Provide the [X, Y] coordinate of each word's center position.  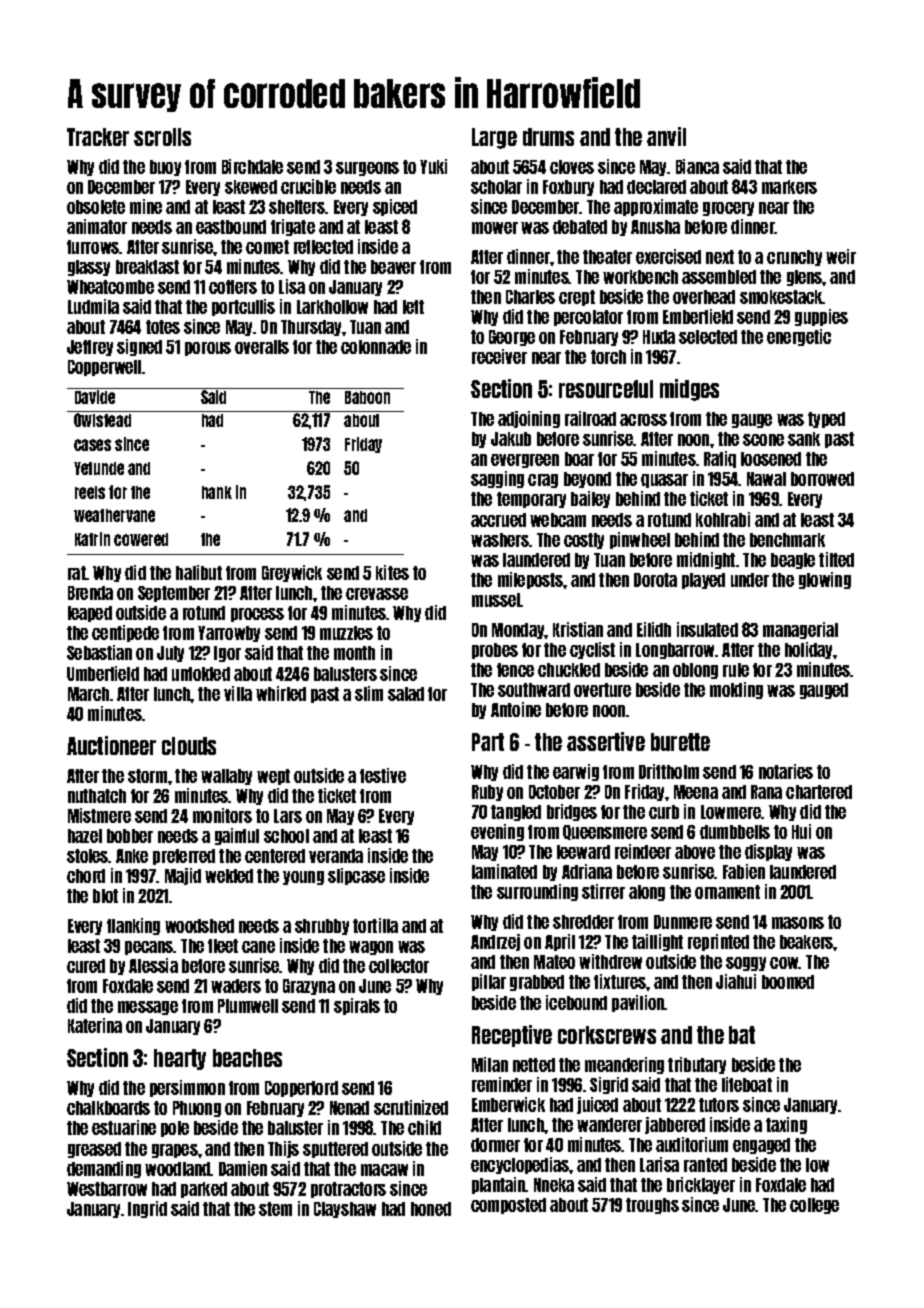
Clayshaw [345, 1210]
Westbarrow [107, 1189]
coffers [233, 287]
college [814, 1206]
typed [826, 420]
